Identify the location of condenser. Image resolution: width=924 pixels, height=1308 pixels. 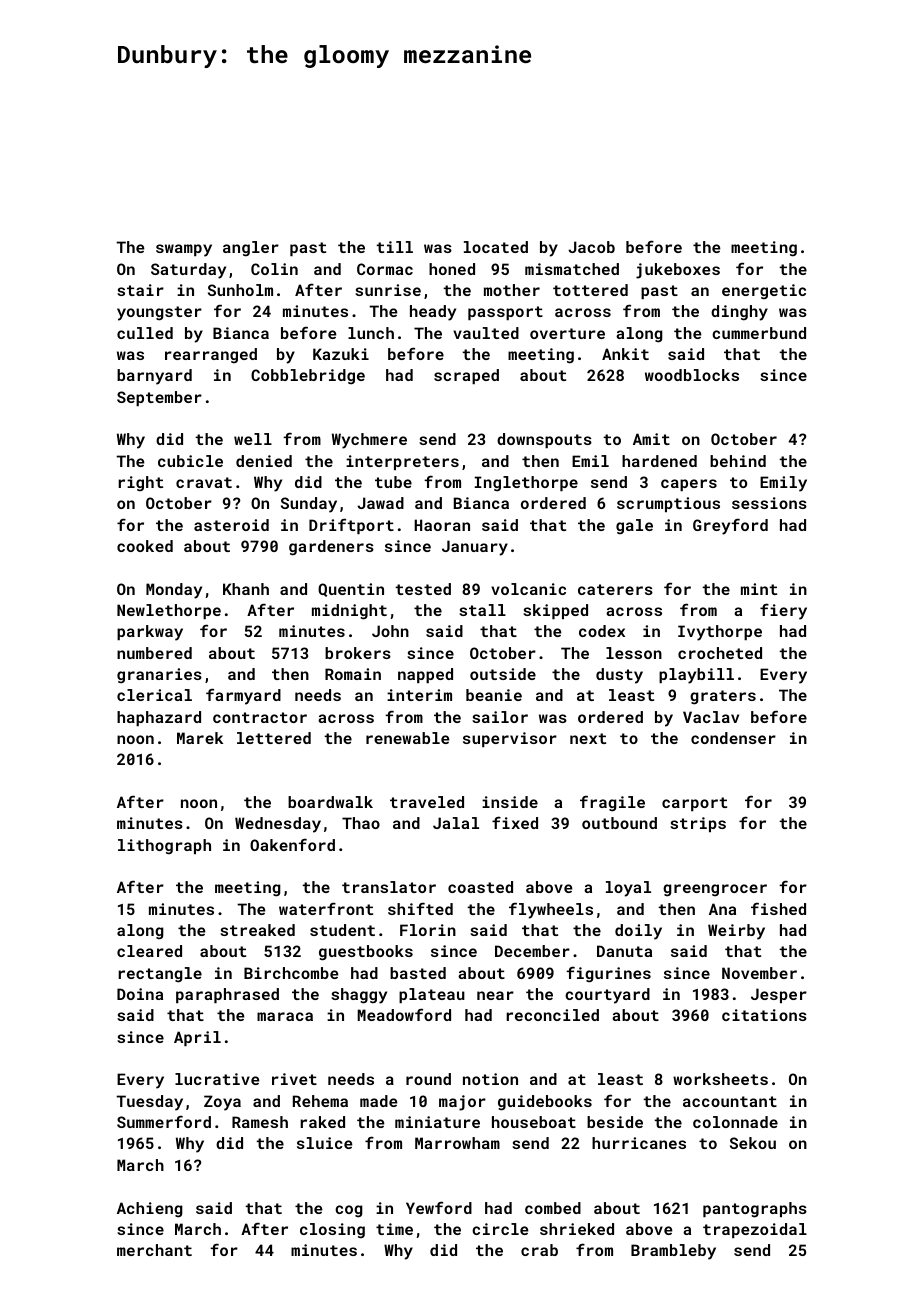
(733, 738).
